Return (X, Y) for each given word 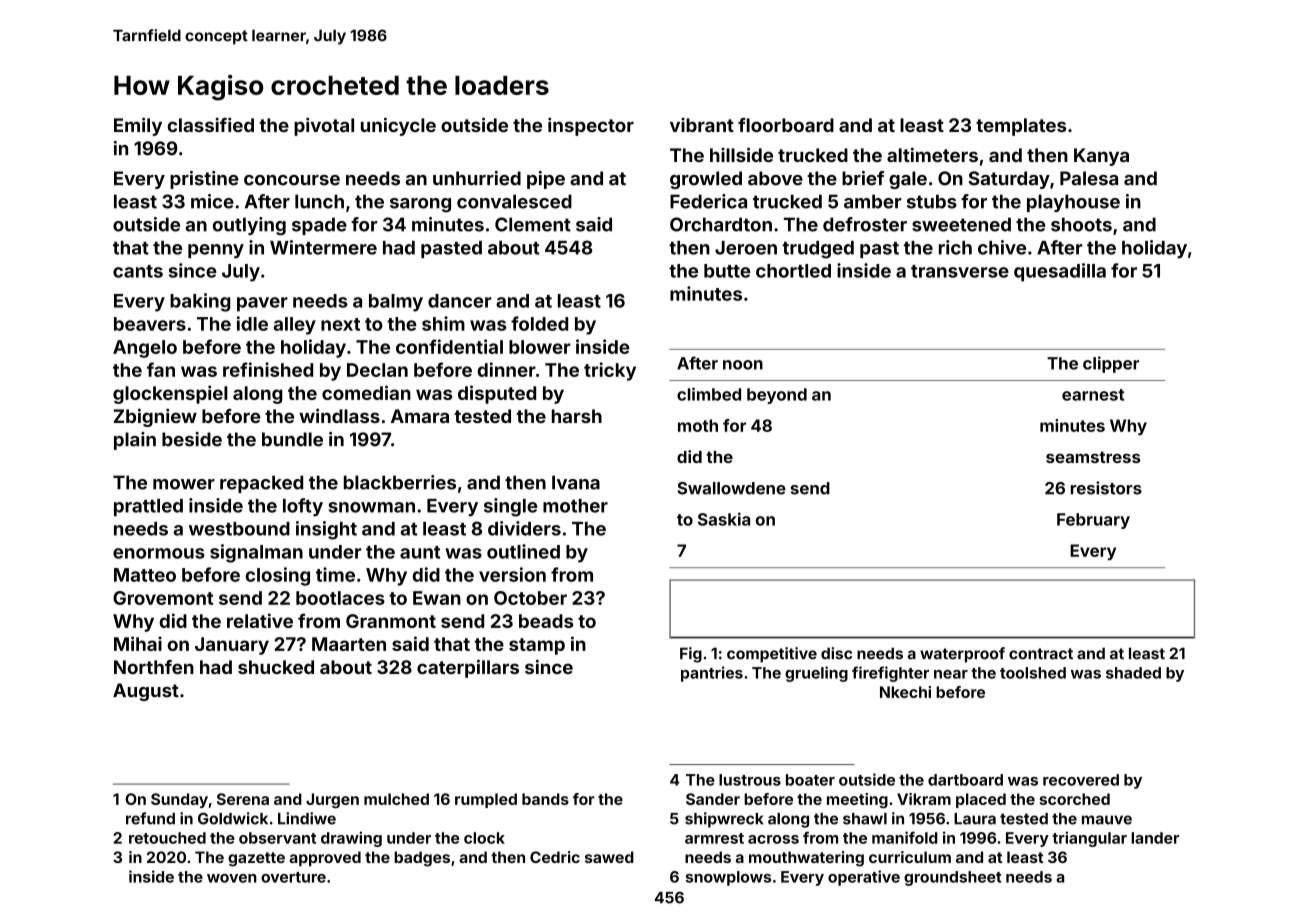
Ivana (576, 482)
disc (836, 653)
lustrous (750, 780)
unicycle (398, 126)
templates (1021, 127)
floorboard (786, 125)
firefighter (890, 674)
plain (135, 441)
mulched (396, 799)
